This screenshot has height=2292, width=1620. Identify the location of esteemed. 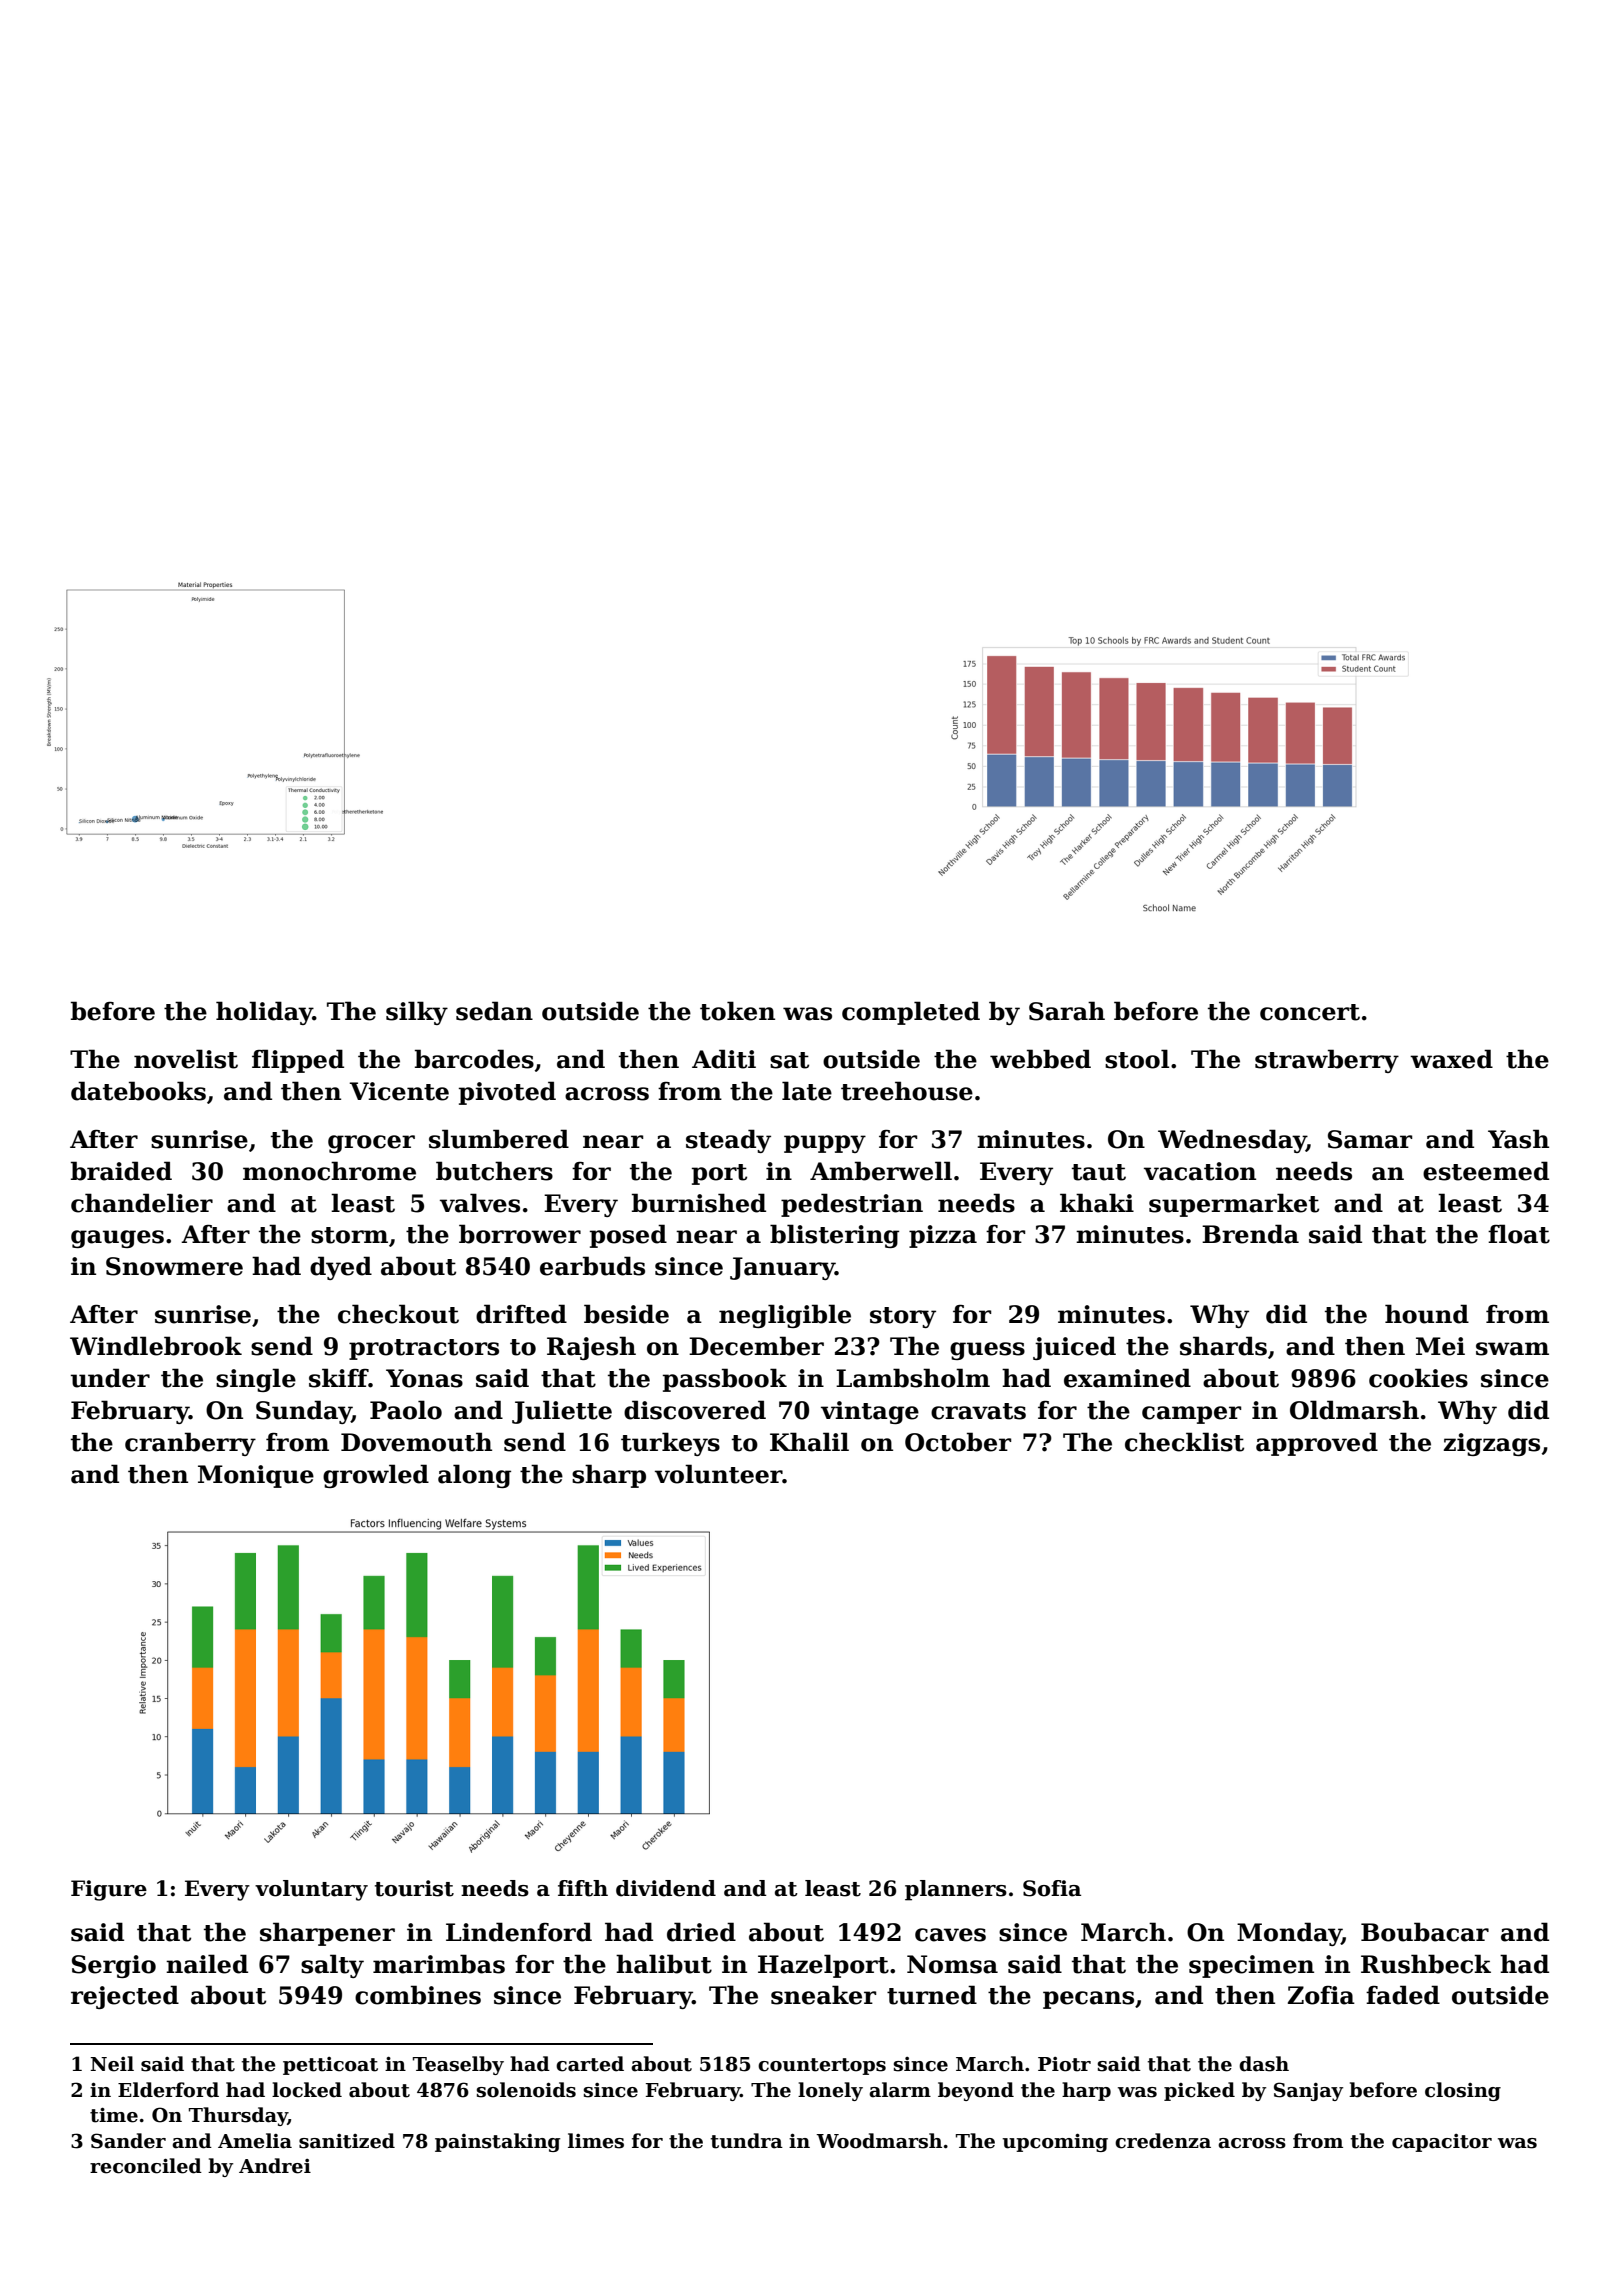
(1486, 1171).
